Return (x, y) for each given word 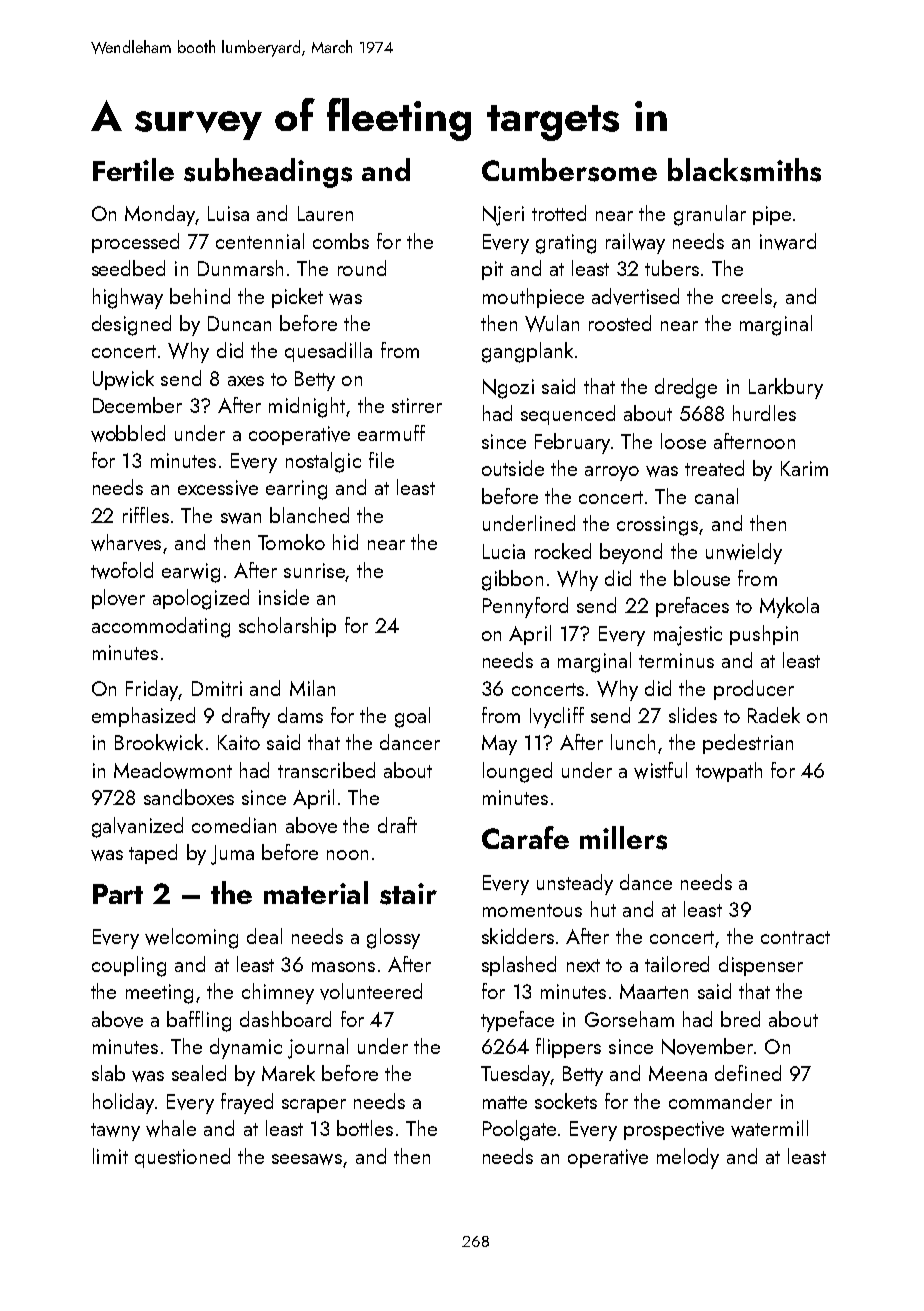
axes (246, 381)
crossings (657, 526)
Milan (312, 688)
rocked (563, 551)
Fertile (133, 169)
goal (412, 717)
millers (623, 838)
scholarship (287, 627)
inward (788, 241)
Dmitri (217, 688)
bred (740, 1019)
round (362, 268)
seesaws (307, 1159)
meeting (159, 994)
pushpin (764, 635)
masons (343, 967)
